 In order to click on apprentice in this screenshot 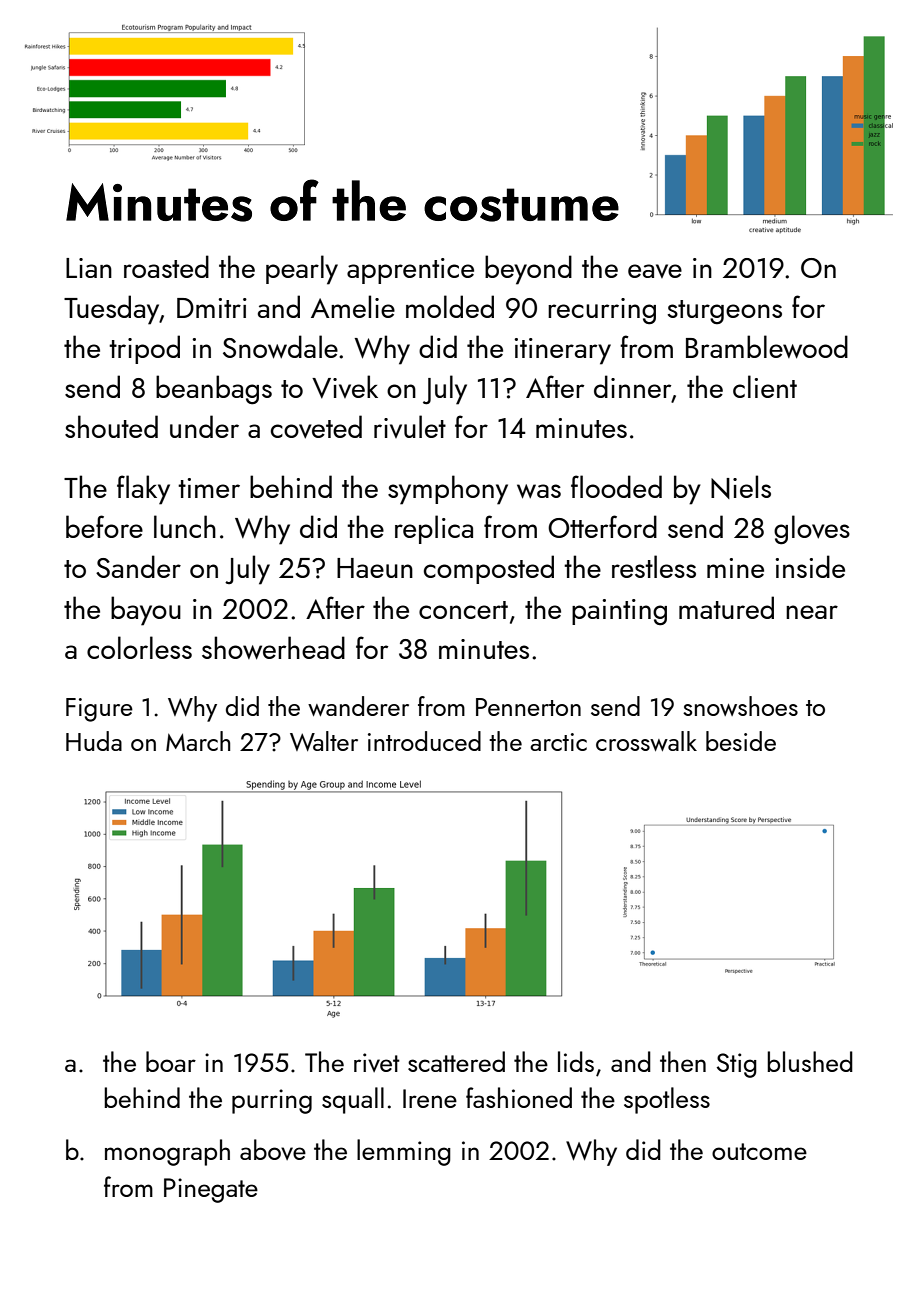, I will do `click(410, 271)`.
